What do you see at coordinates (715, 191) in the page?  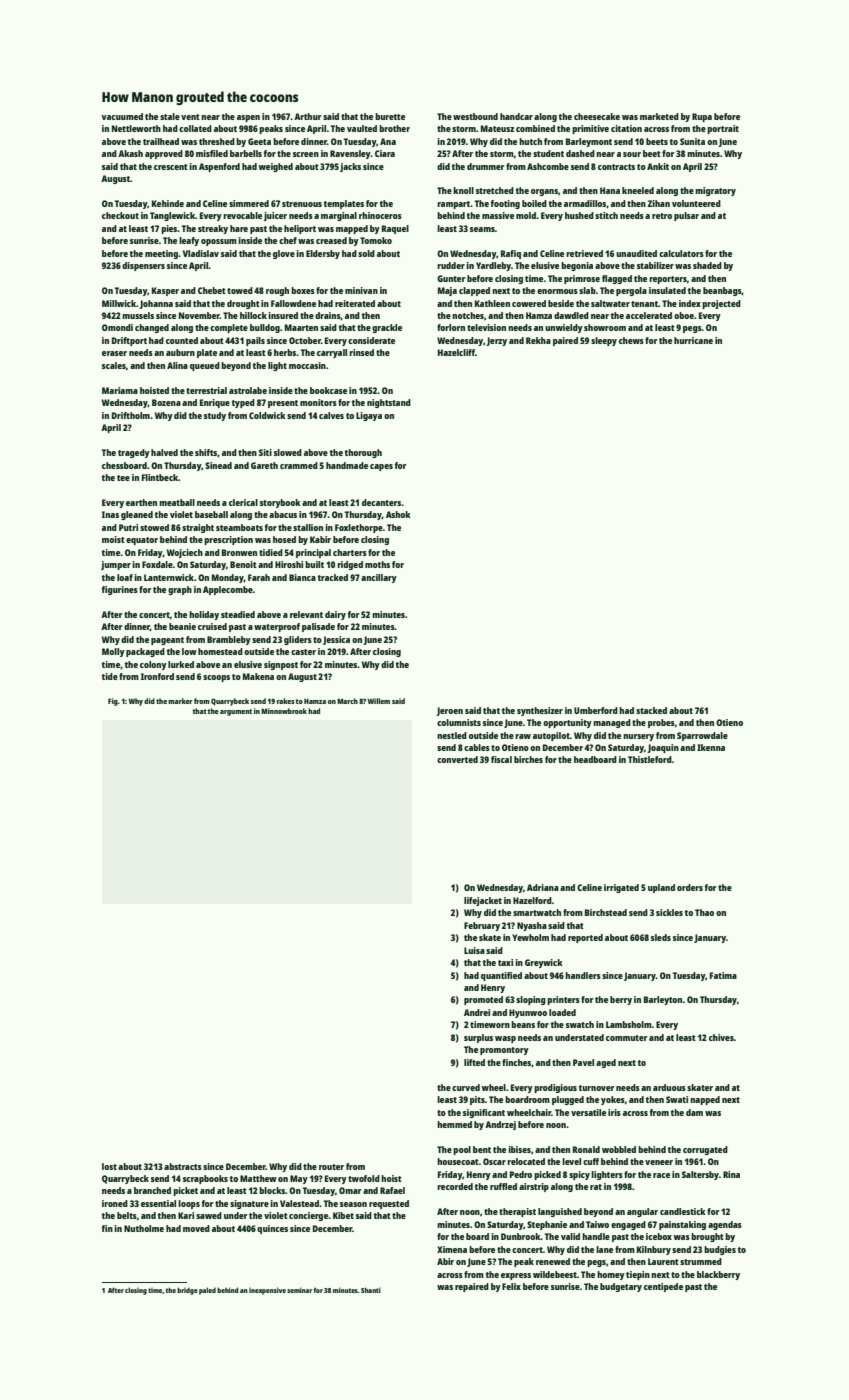 I see `migratory` at bounding box center [715, 191].
